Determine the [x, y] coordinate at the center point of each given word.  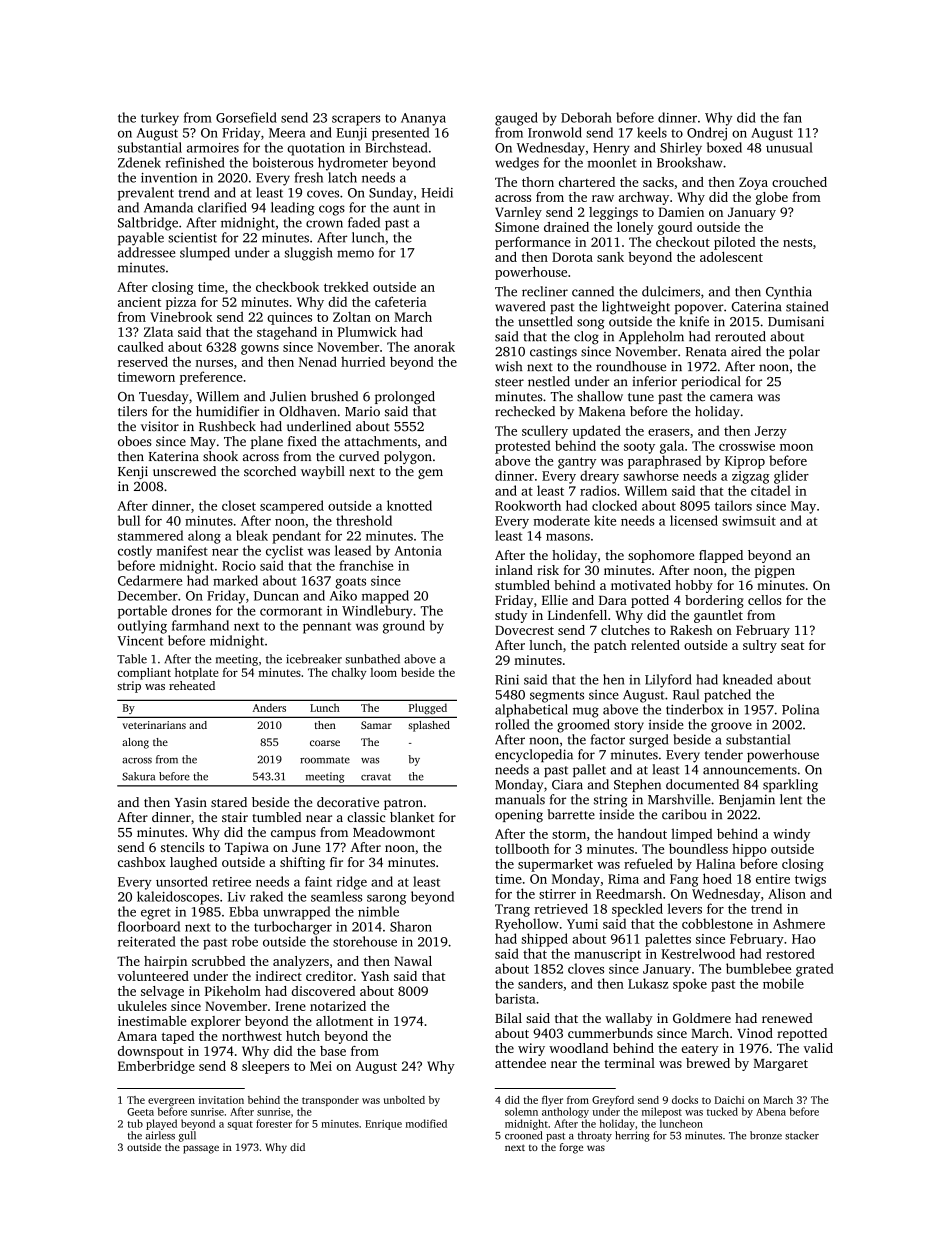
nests [797, 243]
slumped [205, 254]
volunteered [153, 976]
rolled [512, 724]
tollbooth [522, 848]
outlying [142, 627]
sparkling [790, 786]
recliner [545, 291]
